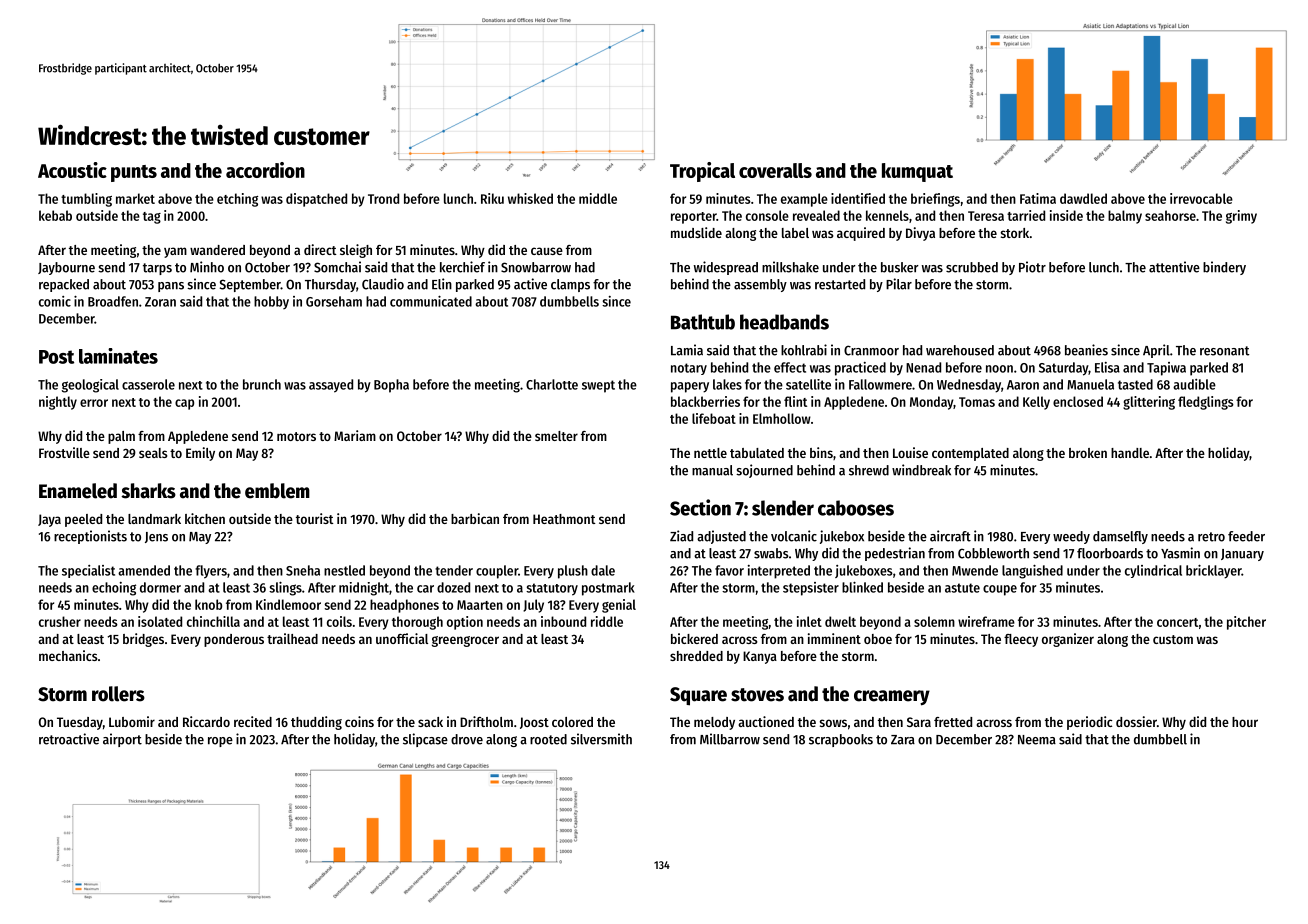 The width and height of the screenshot is (1308, 924). Describe the element at coordinates (1201, 198) in the screenshot. I see `irrevocable` at that location.
